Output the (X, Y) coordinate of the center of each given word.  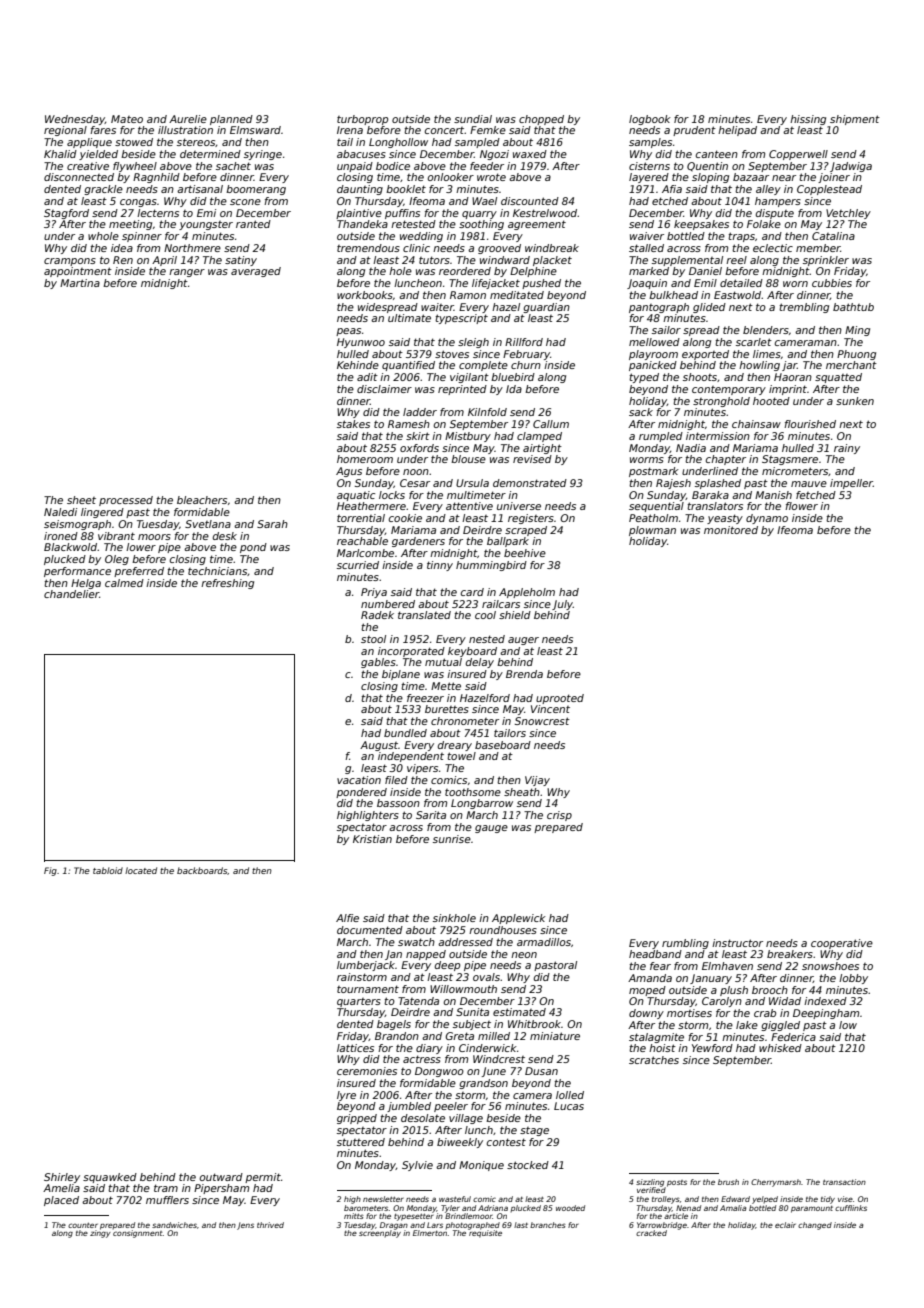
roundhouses (503, 930)
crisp (559, 816)
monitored (731, 530)
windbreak (552, 248)
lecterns (158, 213)
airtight (542, 449)
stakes (353, 424)
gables (378, 663)
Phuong (856, 355)
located (141, 870)
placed (61, 1201)
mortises (689, 1013)
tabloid (108, 870)
